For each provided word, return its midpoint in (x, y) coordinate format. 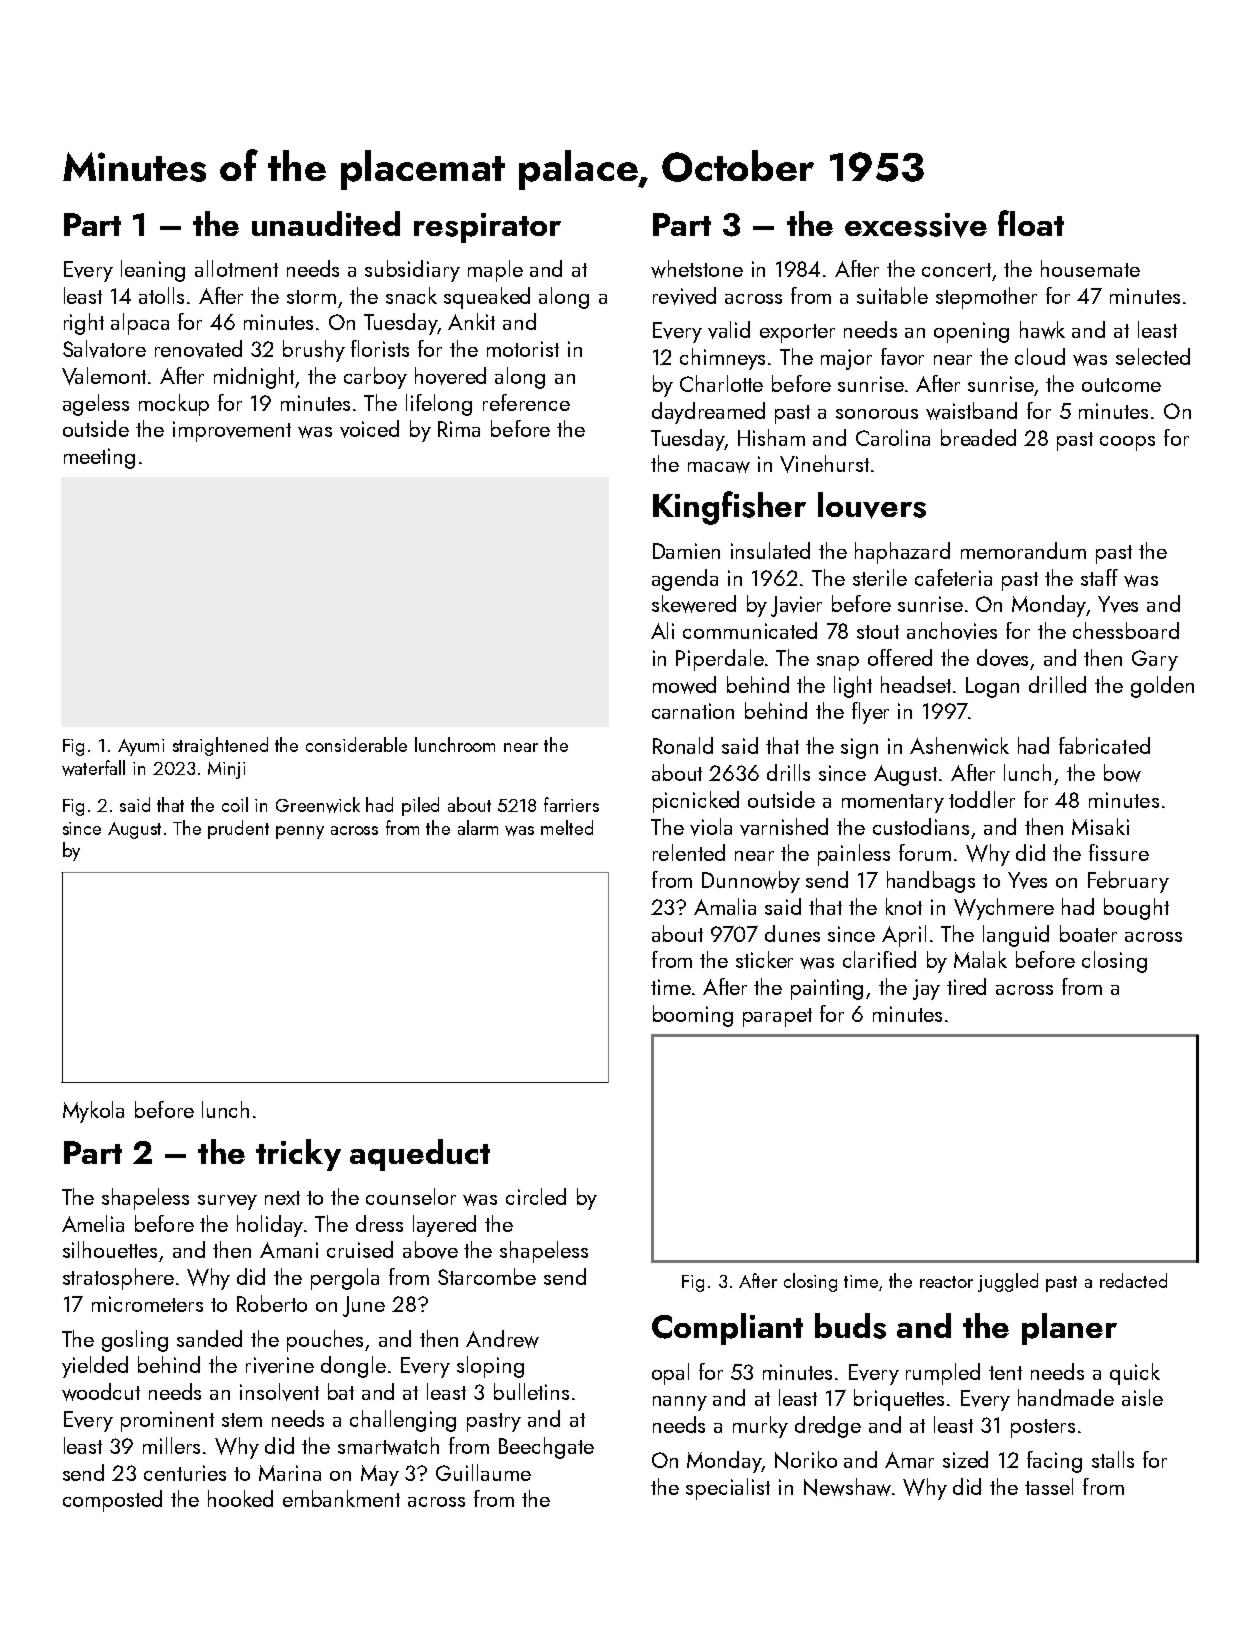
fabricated (1104, 745)
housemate (1090, 268)
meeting (99, 458)
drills (788, 772)
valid (729, 330)
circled (536, 1196)
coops (1127, 443)
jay (926, 989)
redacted (1133, 1280)
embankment (341, 1498)
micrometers (147, 1304)
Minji (226, 770)
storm (311, 297)
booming (693, 1016)
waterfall (93, 768)
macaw (719, 467)
